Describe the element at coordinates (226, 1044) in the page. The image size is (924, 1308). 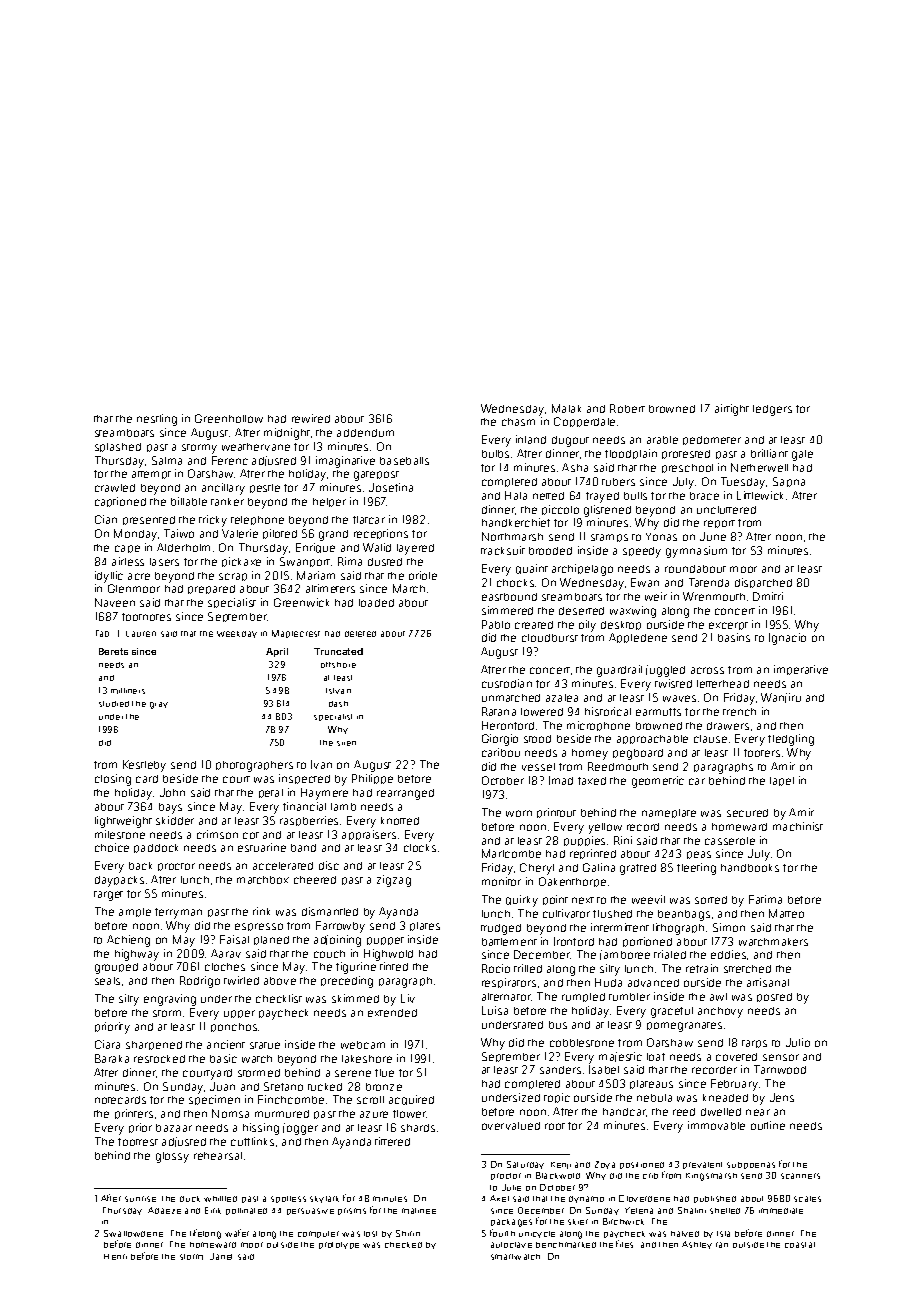
I see `ancient` at that location.
